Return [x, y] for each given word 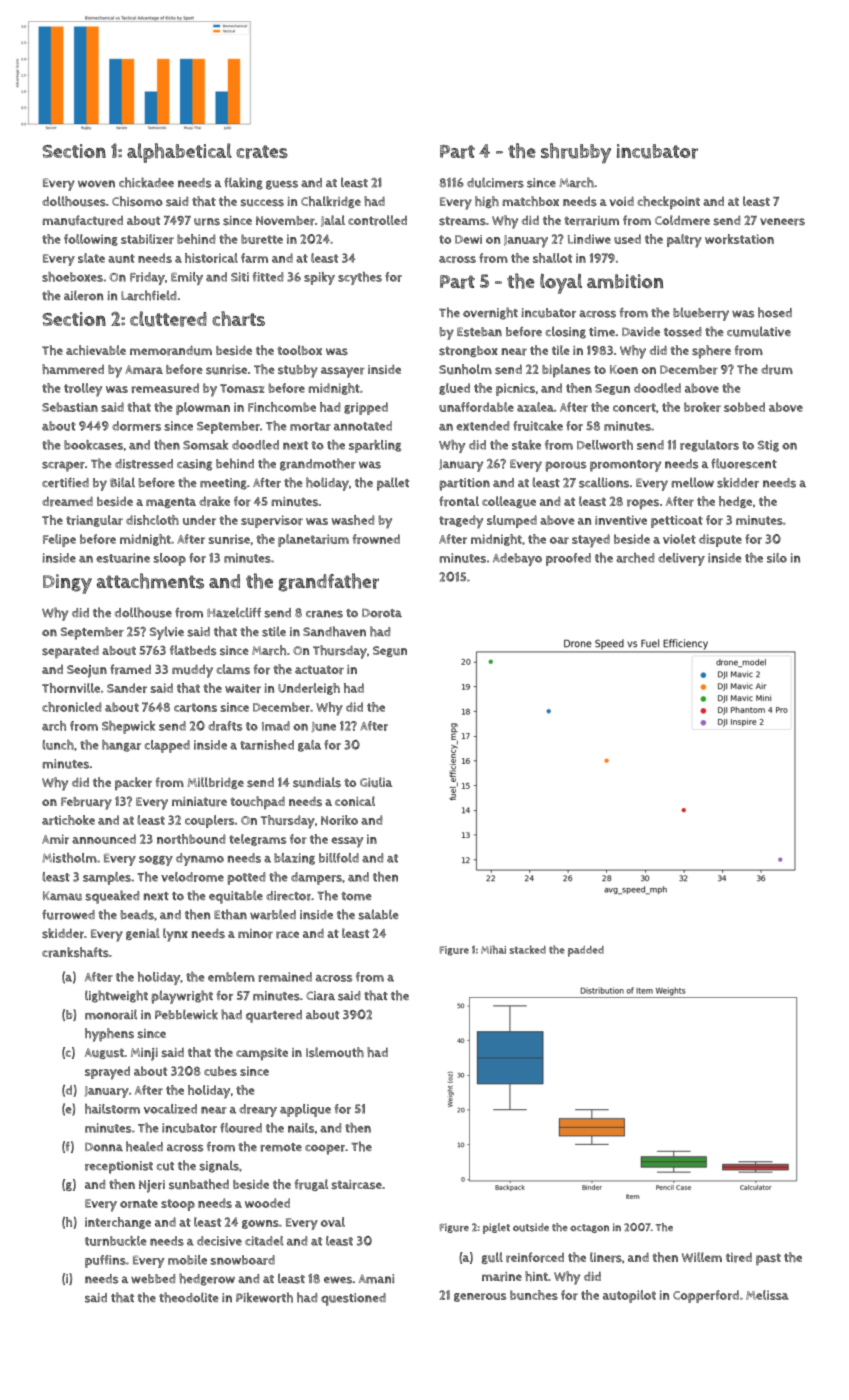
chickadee [146, 182]
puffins [105, 1261]
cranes [324, 614]
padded [586, 951]
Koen [624, 369]
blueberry [701, 314]
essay [347, 842]
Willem [702, 1257]
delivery [681, 559]
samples [107, 878]
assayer [343, 372]
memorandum [171, 350]
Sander [127, 688]
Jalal [333, 221]
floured [241, 1128]
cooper [325, 1149]
